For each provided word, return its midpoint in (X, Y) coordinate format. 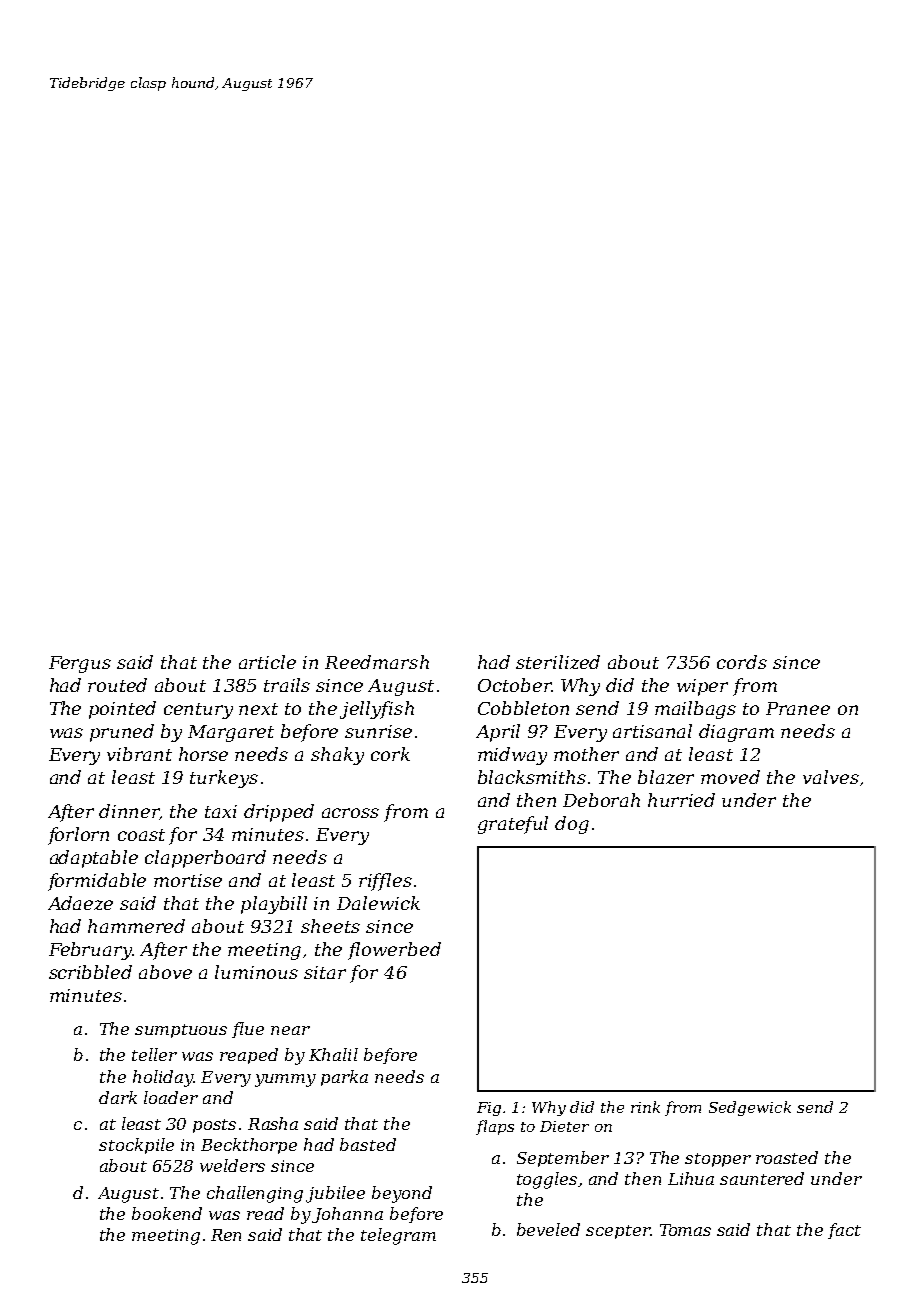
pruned (122, 733)
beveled (548, 1229)
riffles (385, 882)
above (165, 972)
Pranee (798, 708)
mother (586, 754)
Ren (226, 1235)
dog (572, 825)
